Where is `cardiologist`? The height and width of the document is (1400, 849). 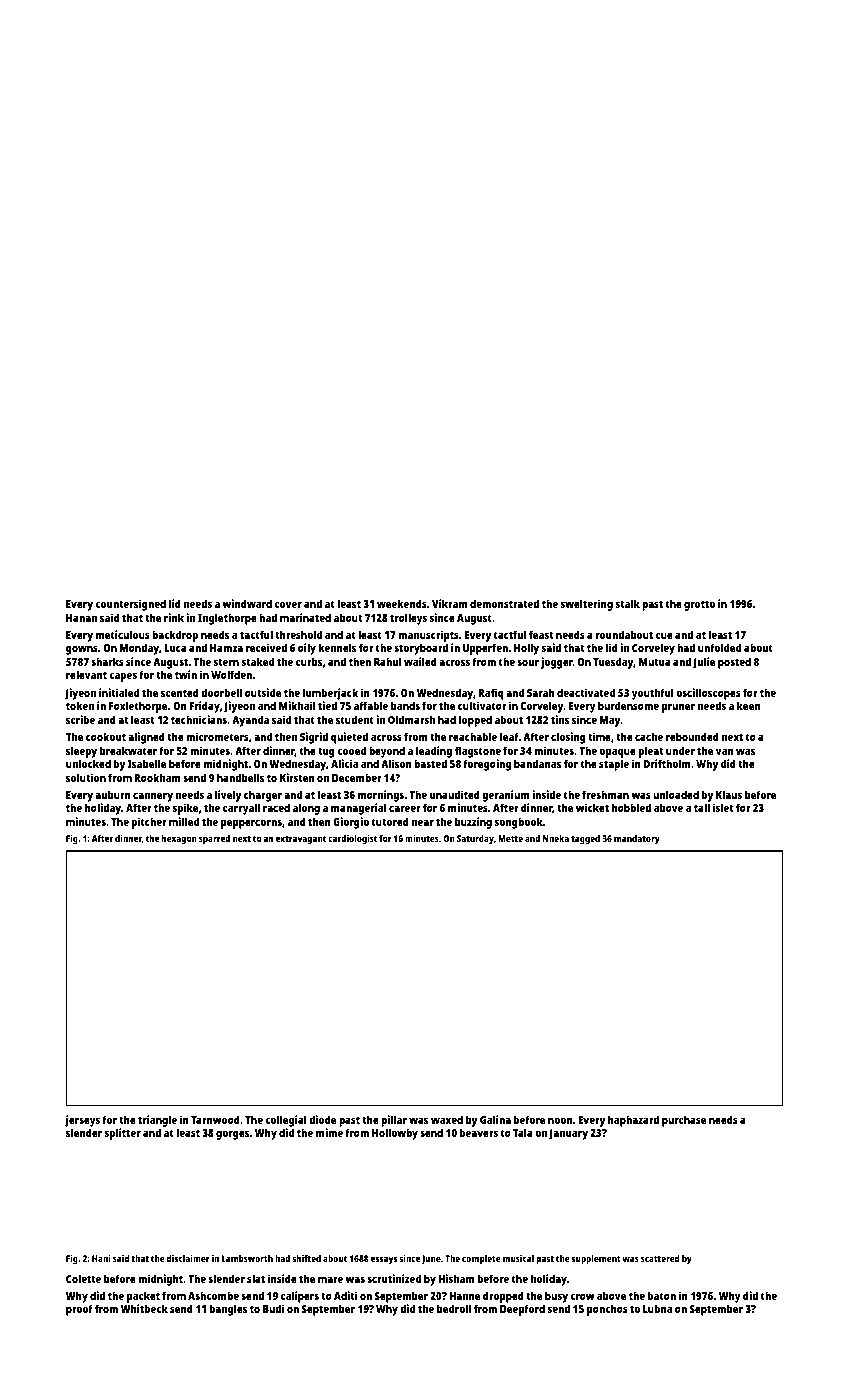
cardiologist is located at coordinates (352, 839).
